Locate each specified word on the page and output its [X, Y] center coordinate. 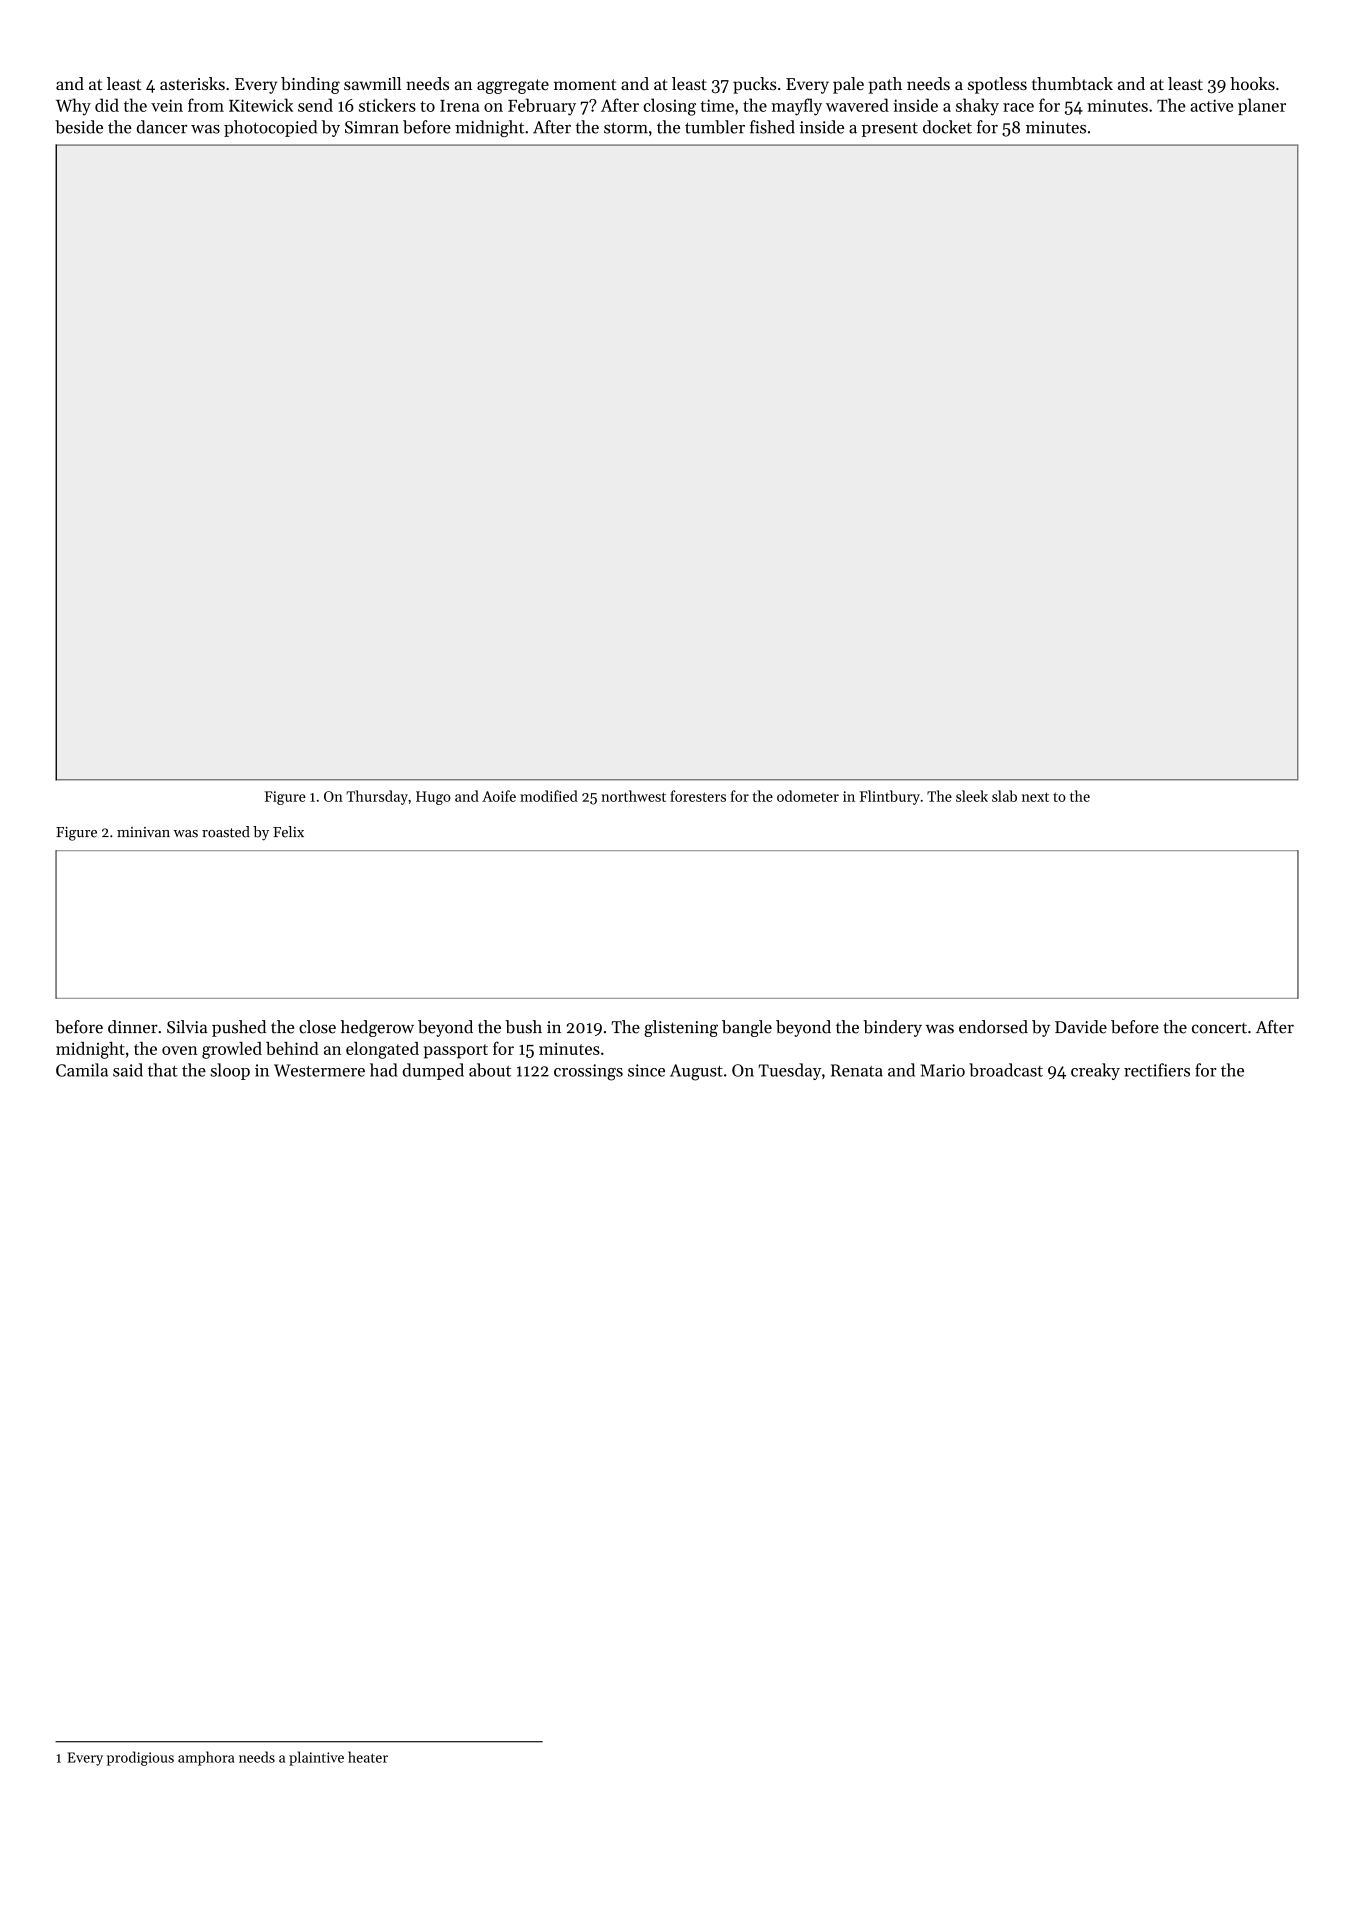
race [1018, 107]
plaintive [316, 1758]
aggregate [513, 86]
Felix [288, 832]
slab [1004, 796]
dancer [162, 127]
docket [947, 127]
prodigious [140, 1758]
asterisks [192, 83]
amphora [206, 1758]
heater [368, 1757]
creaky [1095, 1071]
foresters [698, 796]
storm [626, 128]
